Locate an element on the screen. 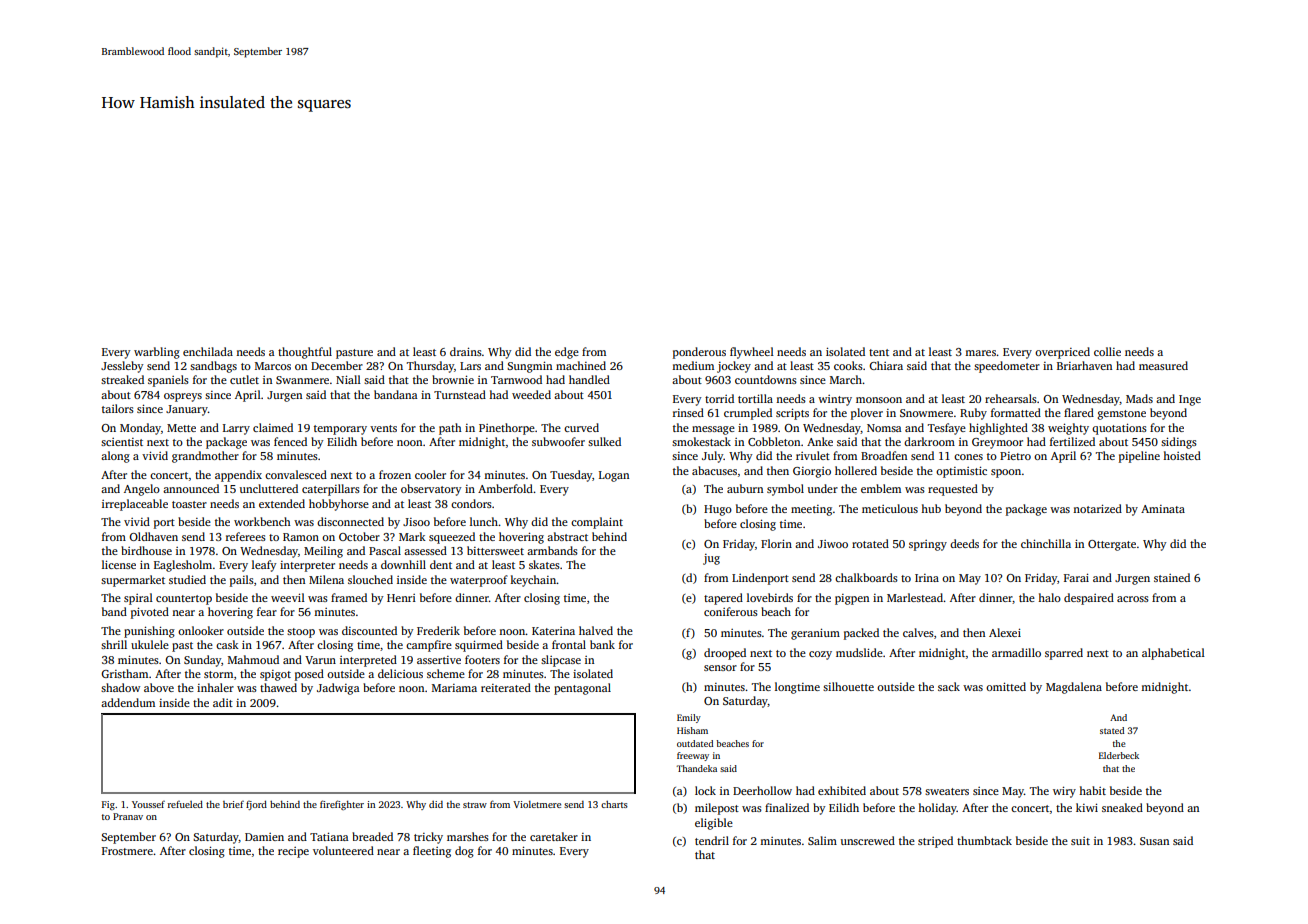  machined is located at coordinates (581, 365).
